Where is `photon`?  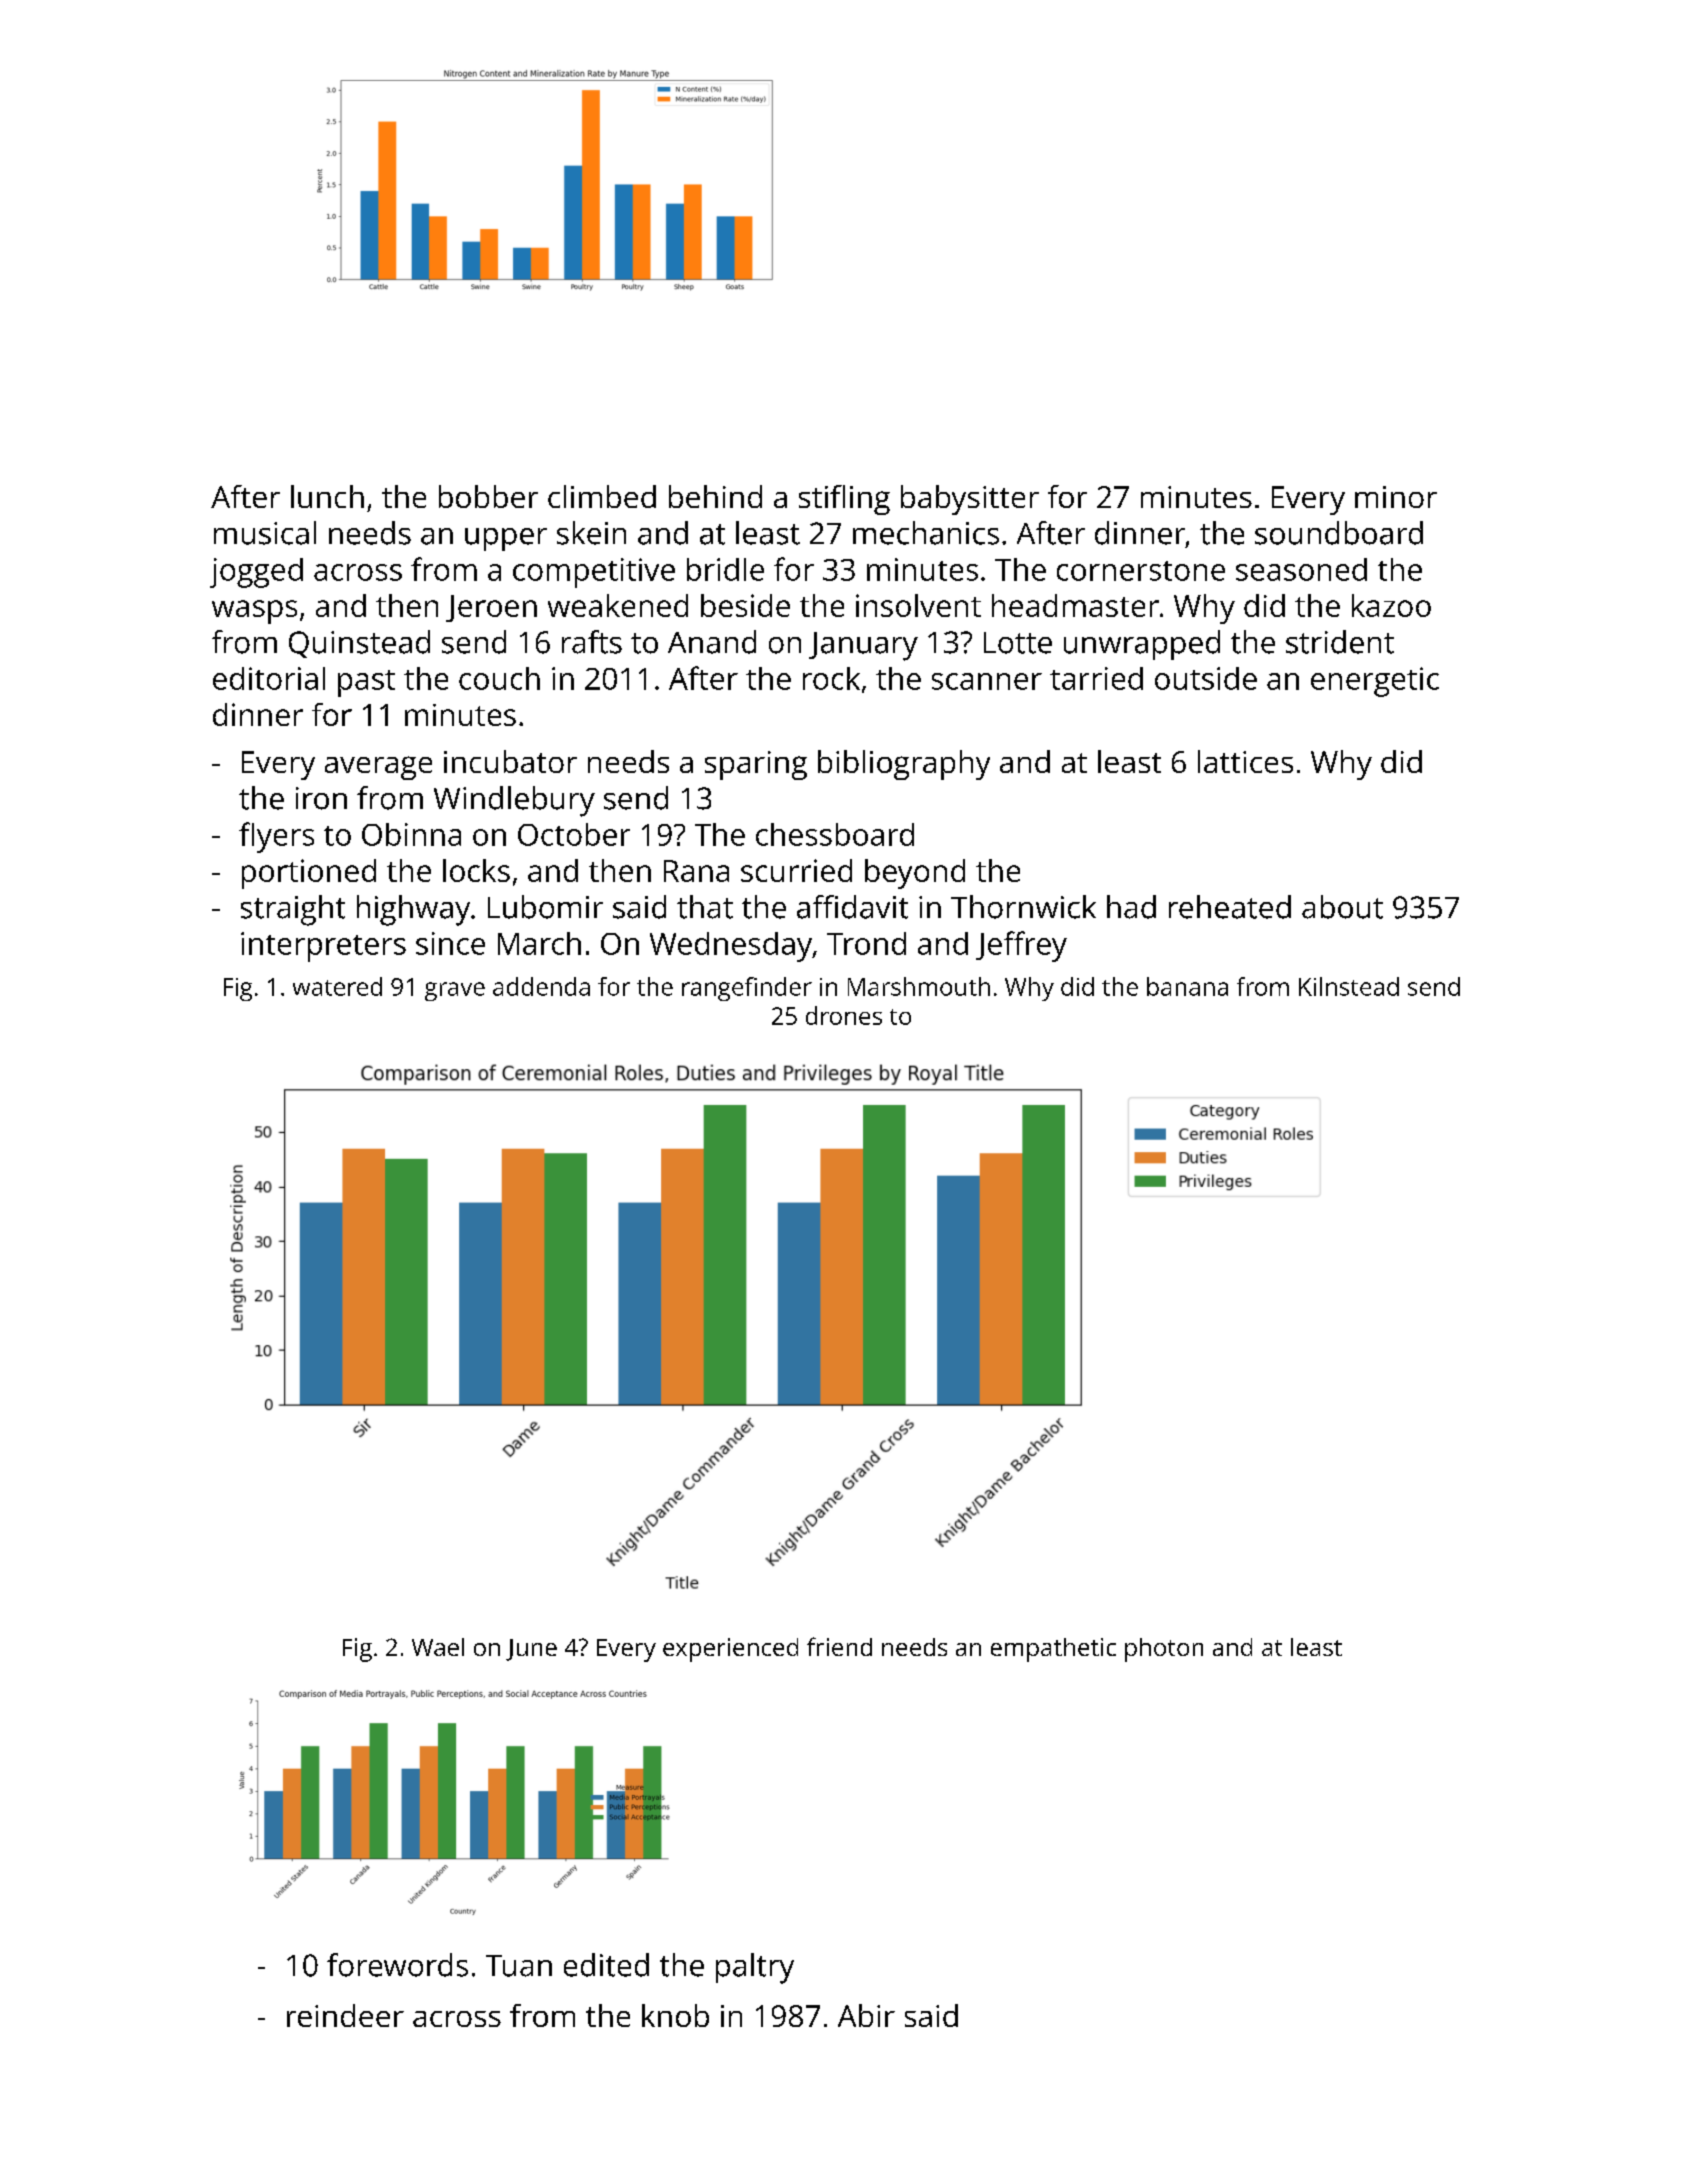
photon is located at coordinates (1164, 1650).
